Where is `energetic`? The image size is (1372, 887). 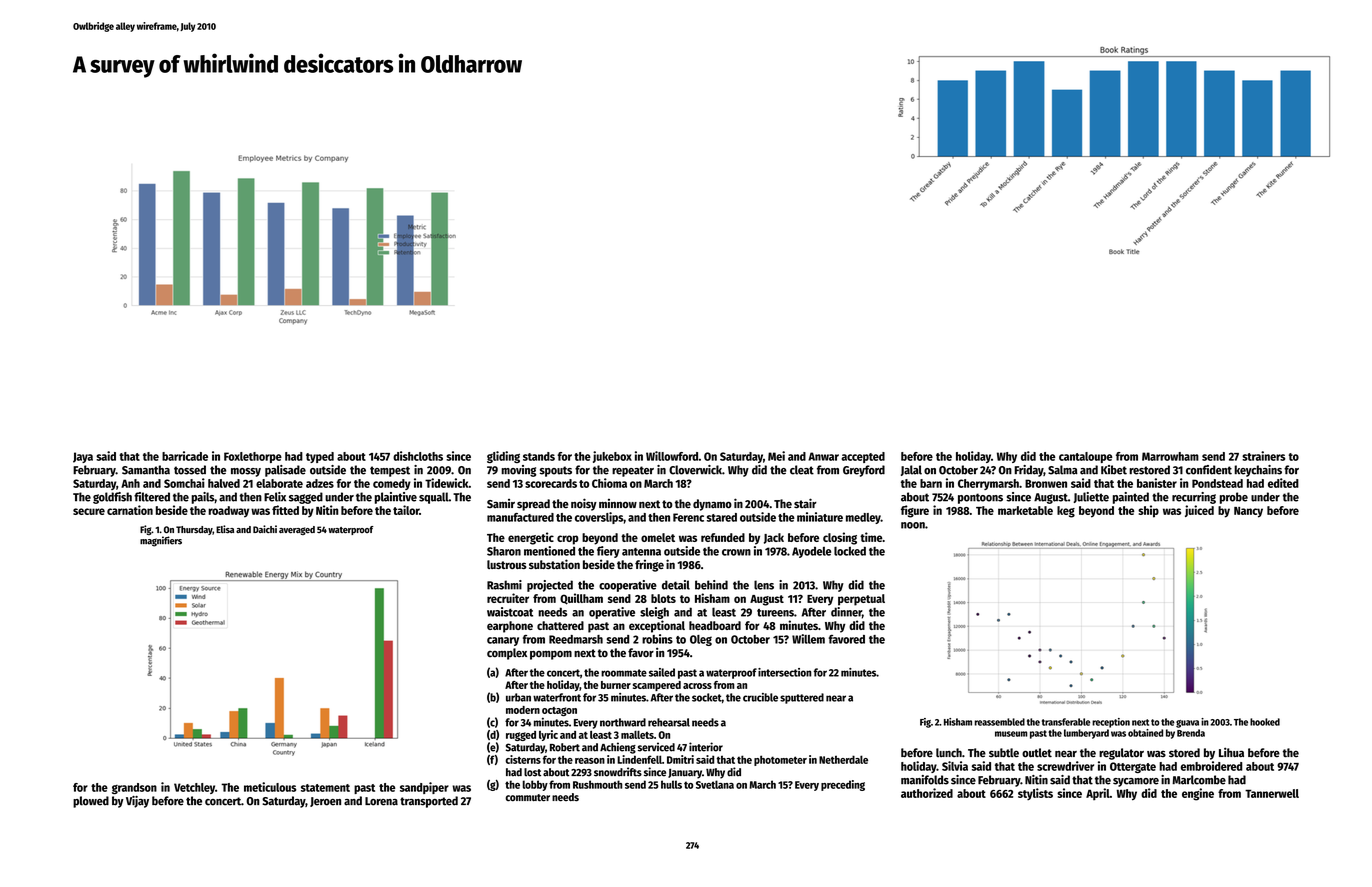
energetic is located at coordinates (531, 538).
